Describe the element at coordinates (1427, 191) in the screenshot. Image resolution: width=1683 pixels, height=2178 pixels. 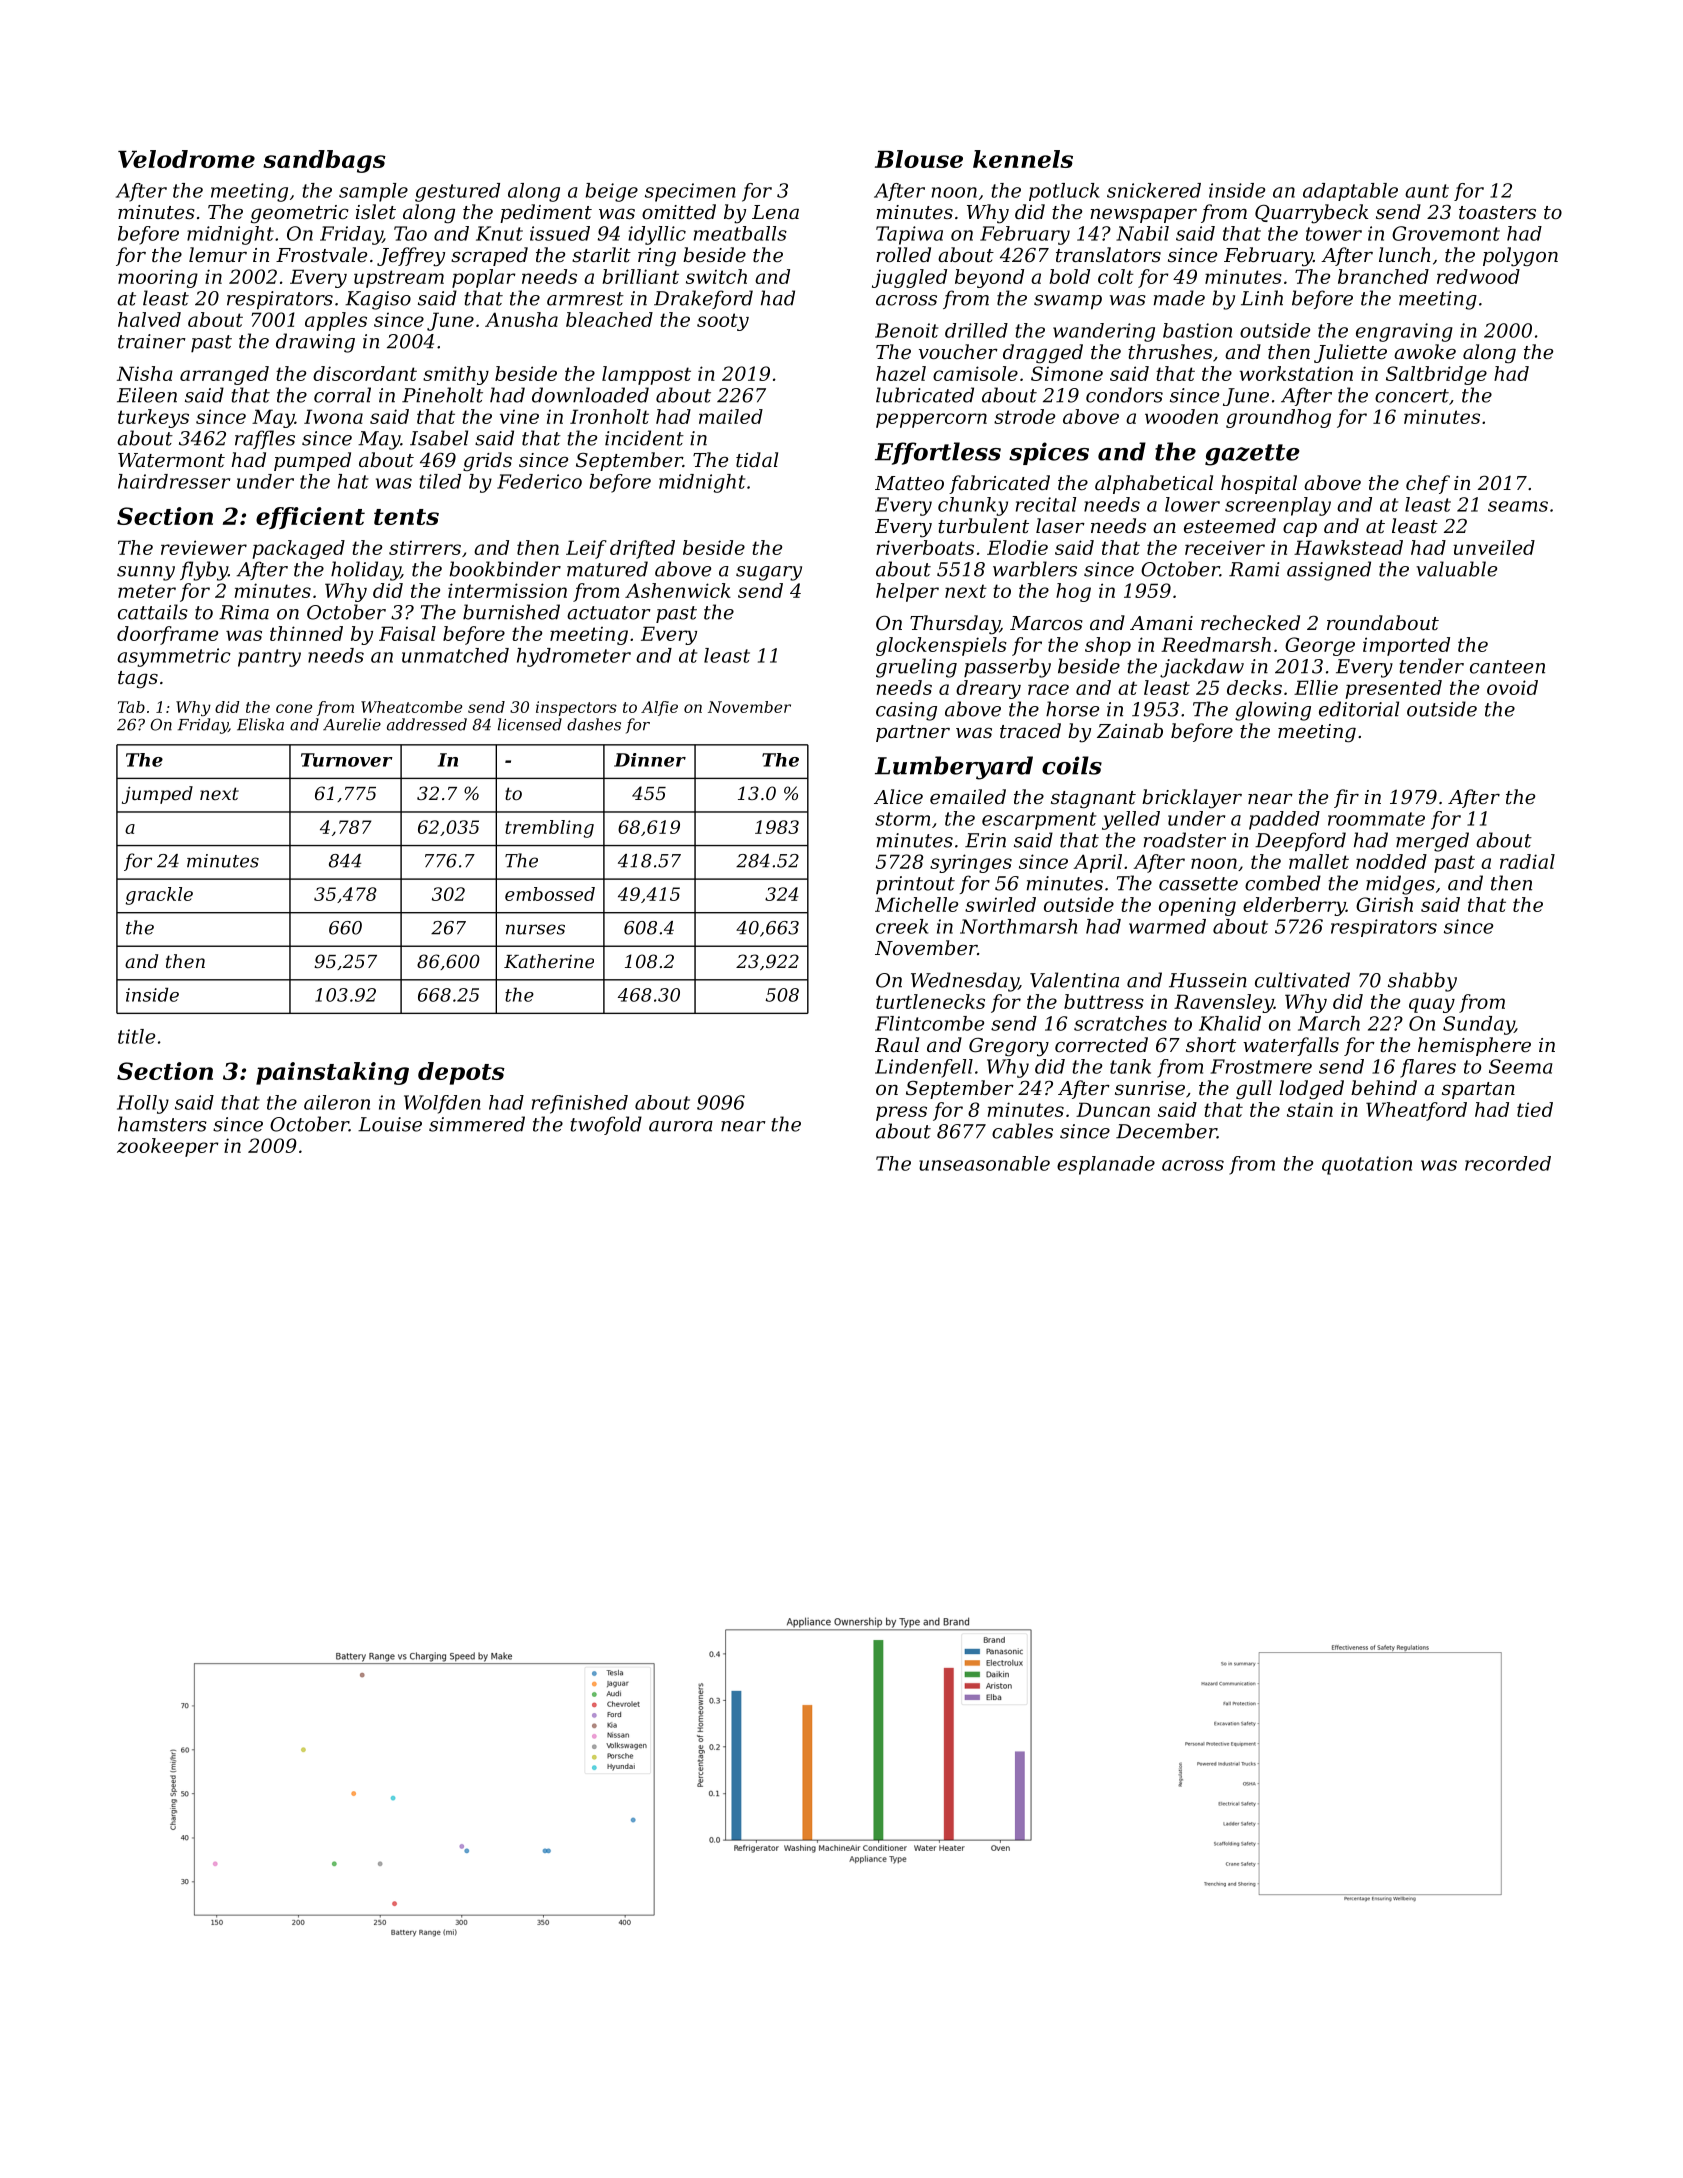
I see `aunt` at that location.
